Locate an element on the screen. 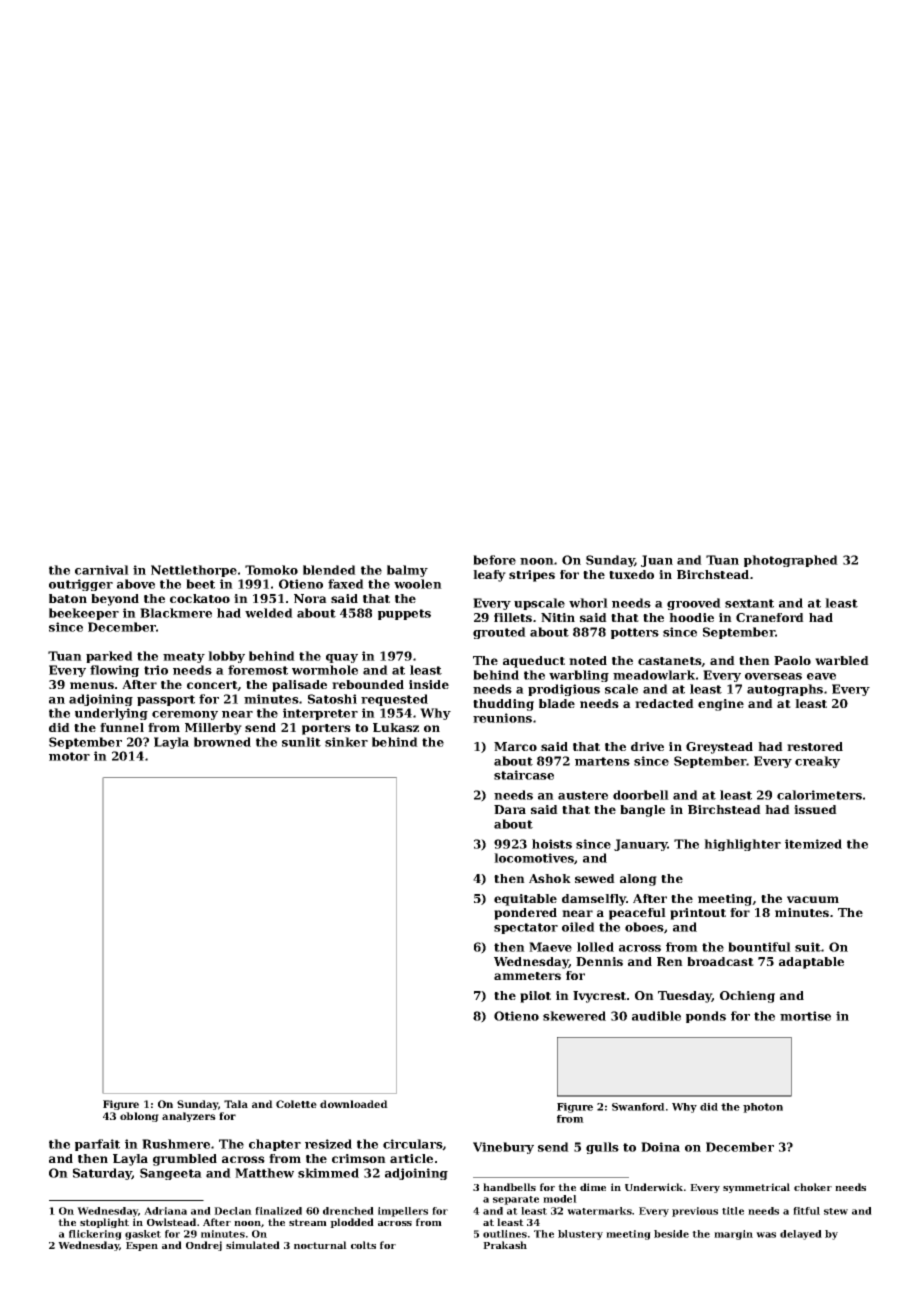 The image size is (924, 1308). article is located at coordinates (411, 1158).
